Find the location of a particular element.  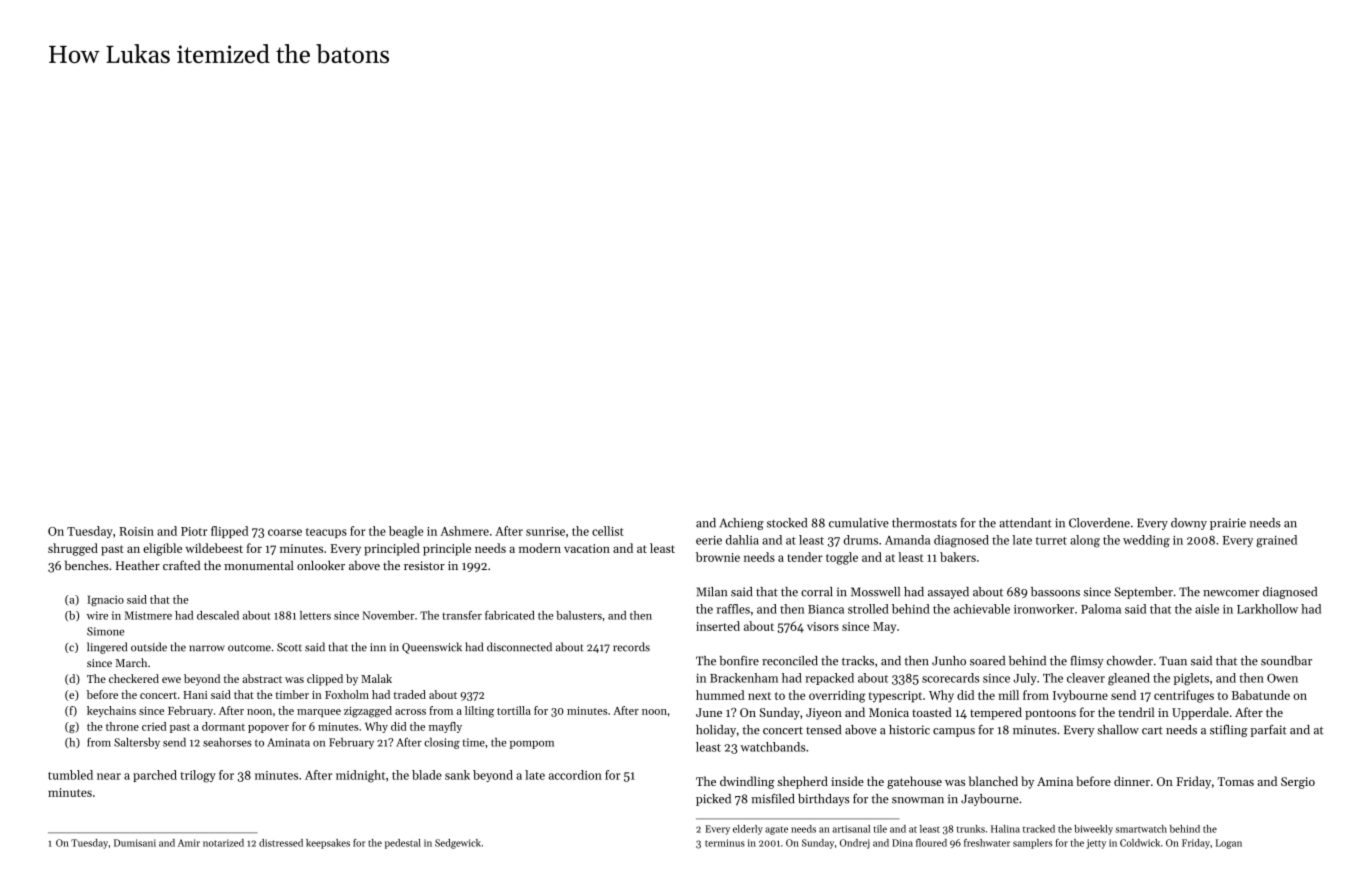

pedestal is located at coordinates (403, 844).
